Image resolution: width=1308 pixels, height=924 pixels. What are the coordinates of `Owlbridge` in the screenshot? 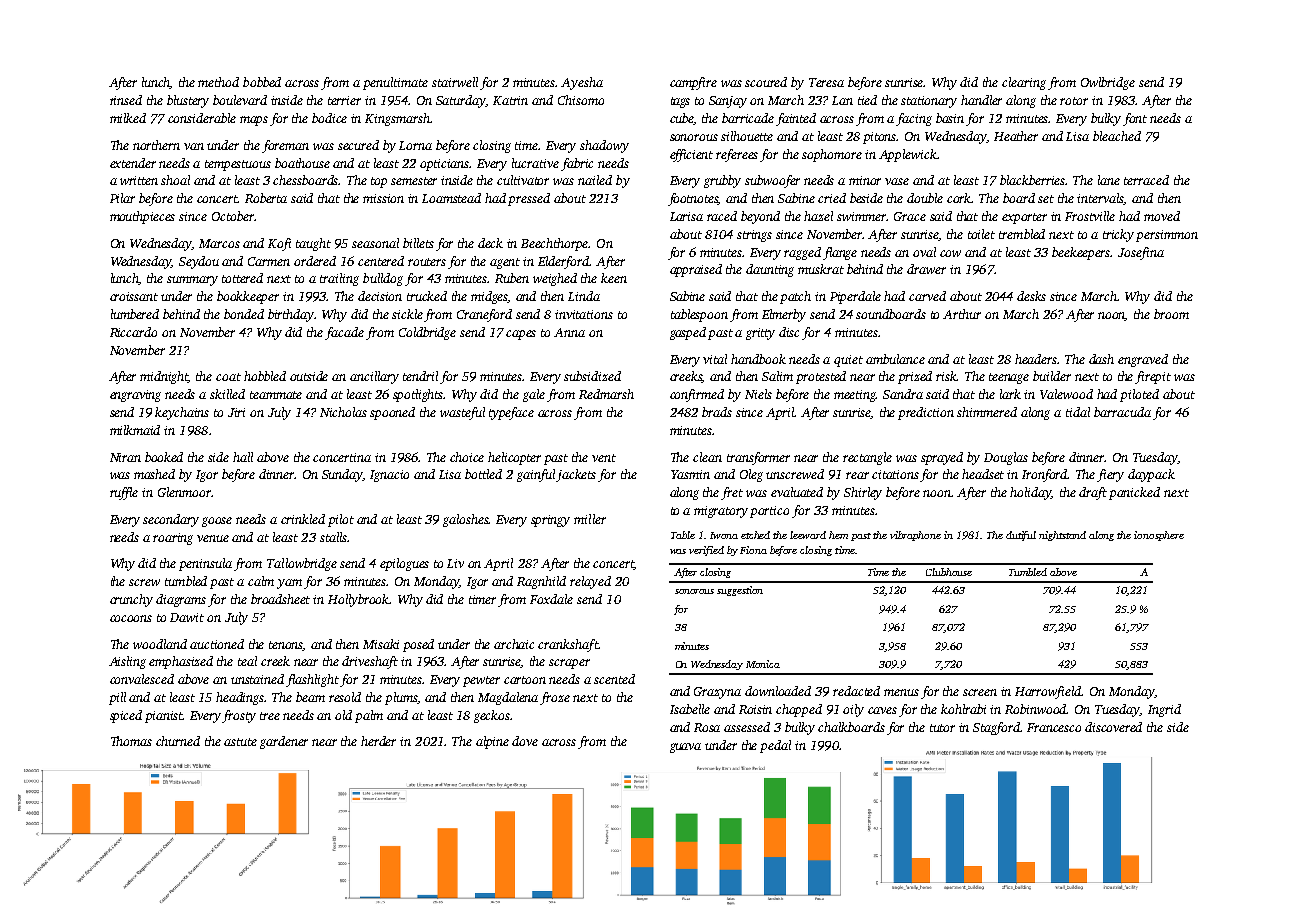 It's located at (1108, 83).
